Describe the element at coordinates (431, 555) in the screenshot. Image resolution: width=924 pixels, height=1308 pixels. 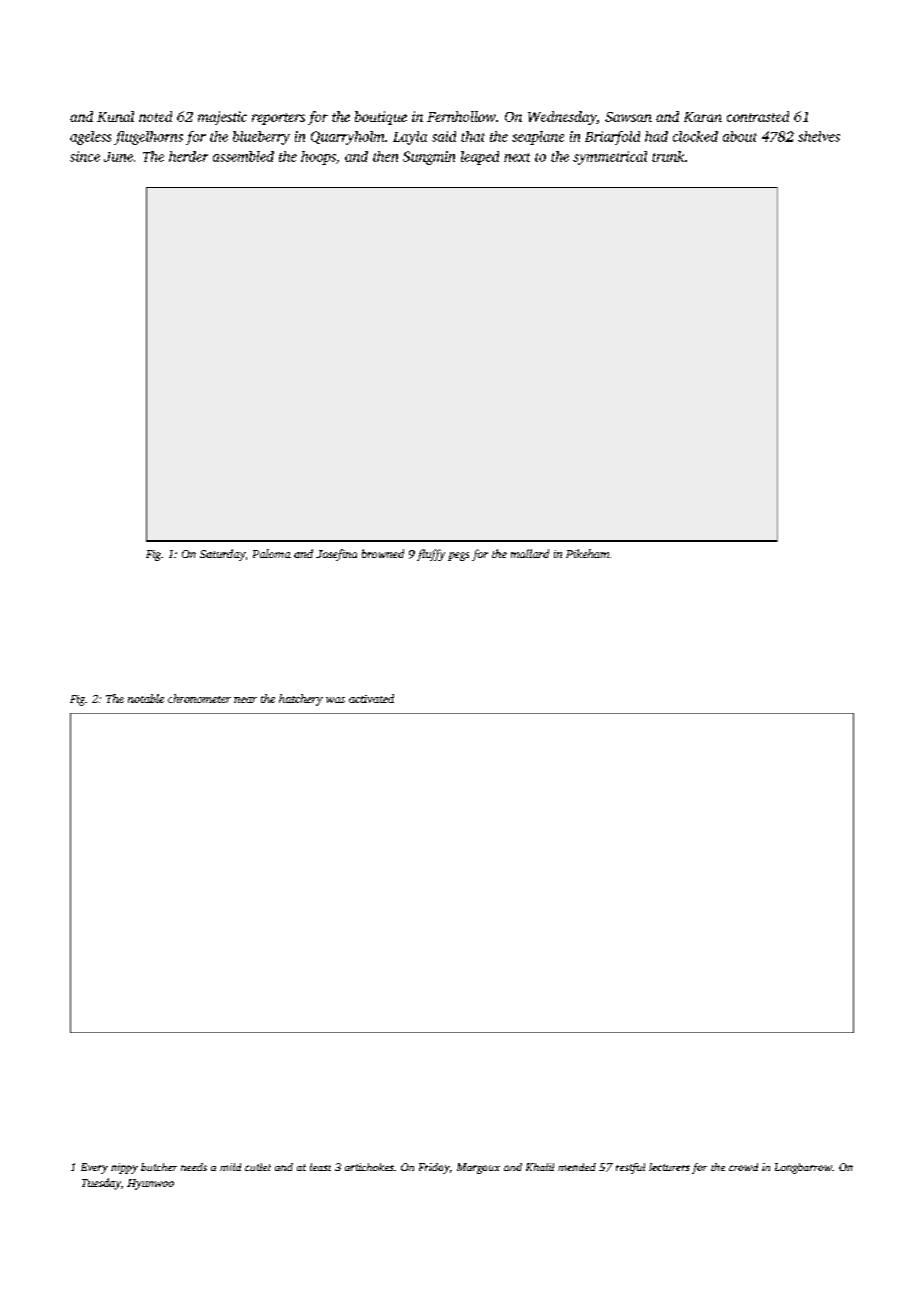
I see `fluffy` at that location.
